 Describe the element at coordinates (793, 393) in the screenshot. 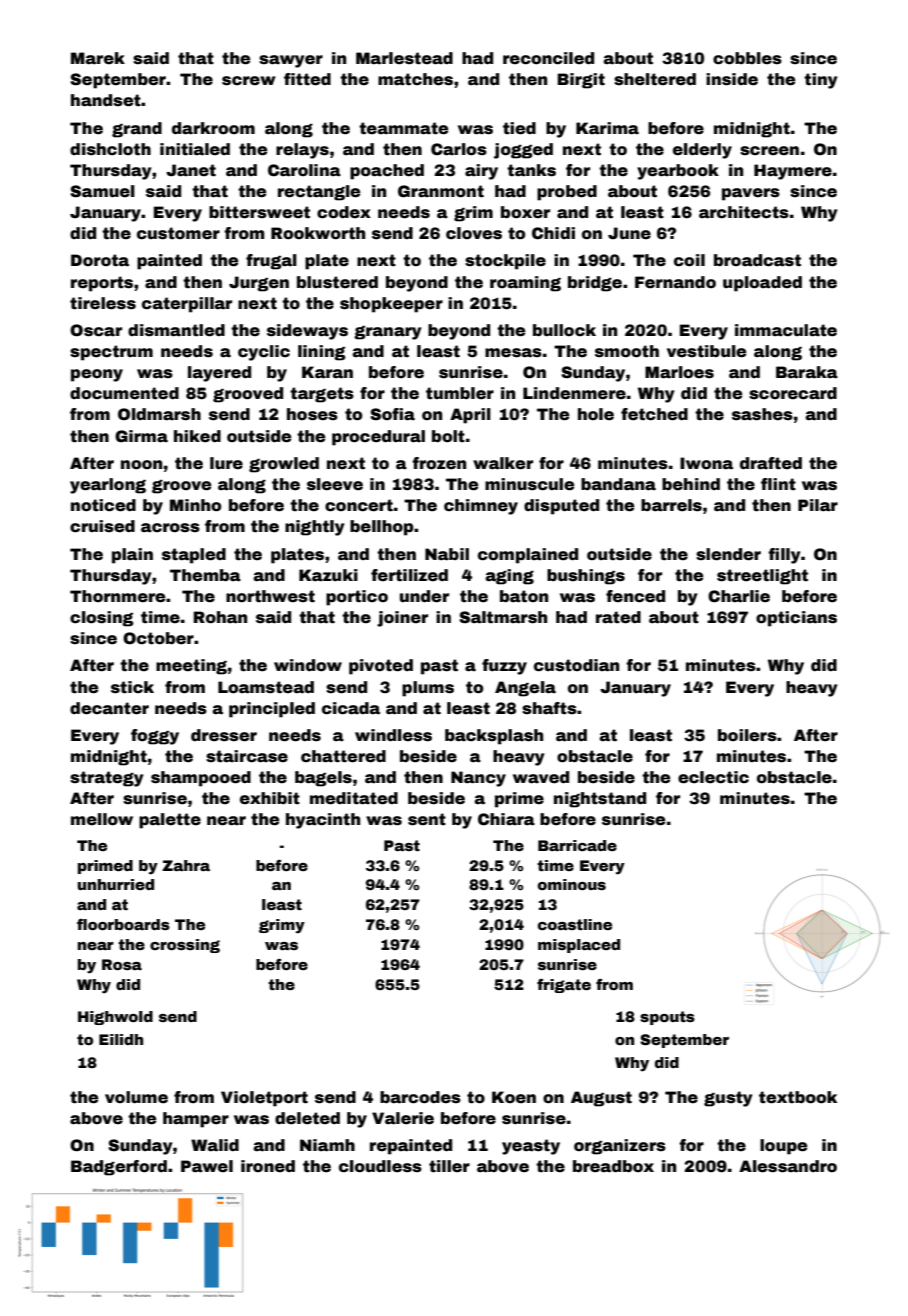

I see `scorecard` at that location.
